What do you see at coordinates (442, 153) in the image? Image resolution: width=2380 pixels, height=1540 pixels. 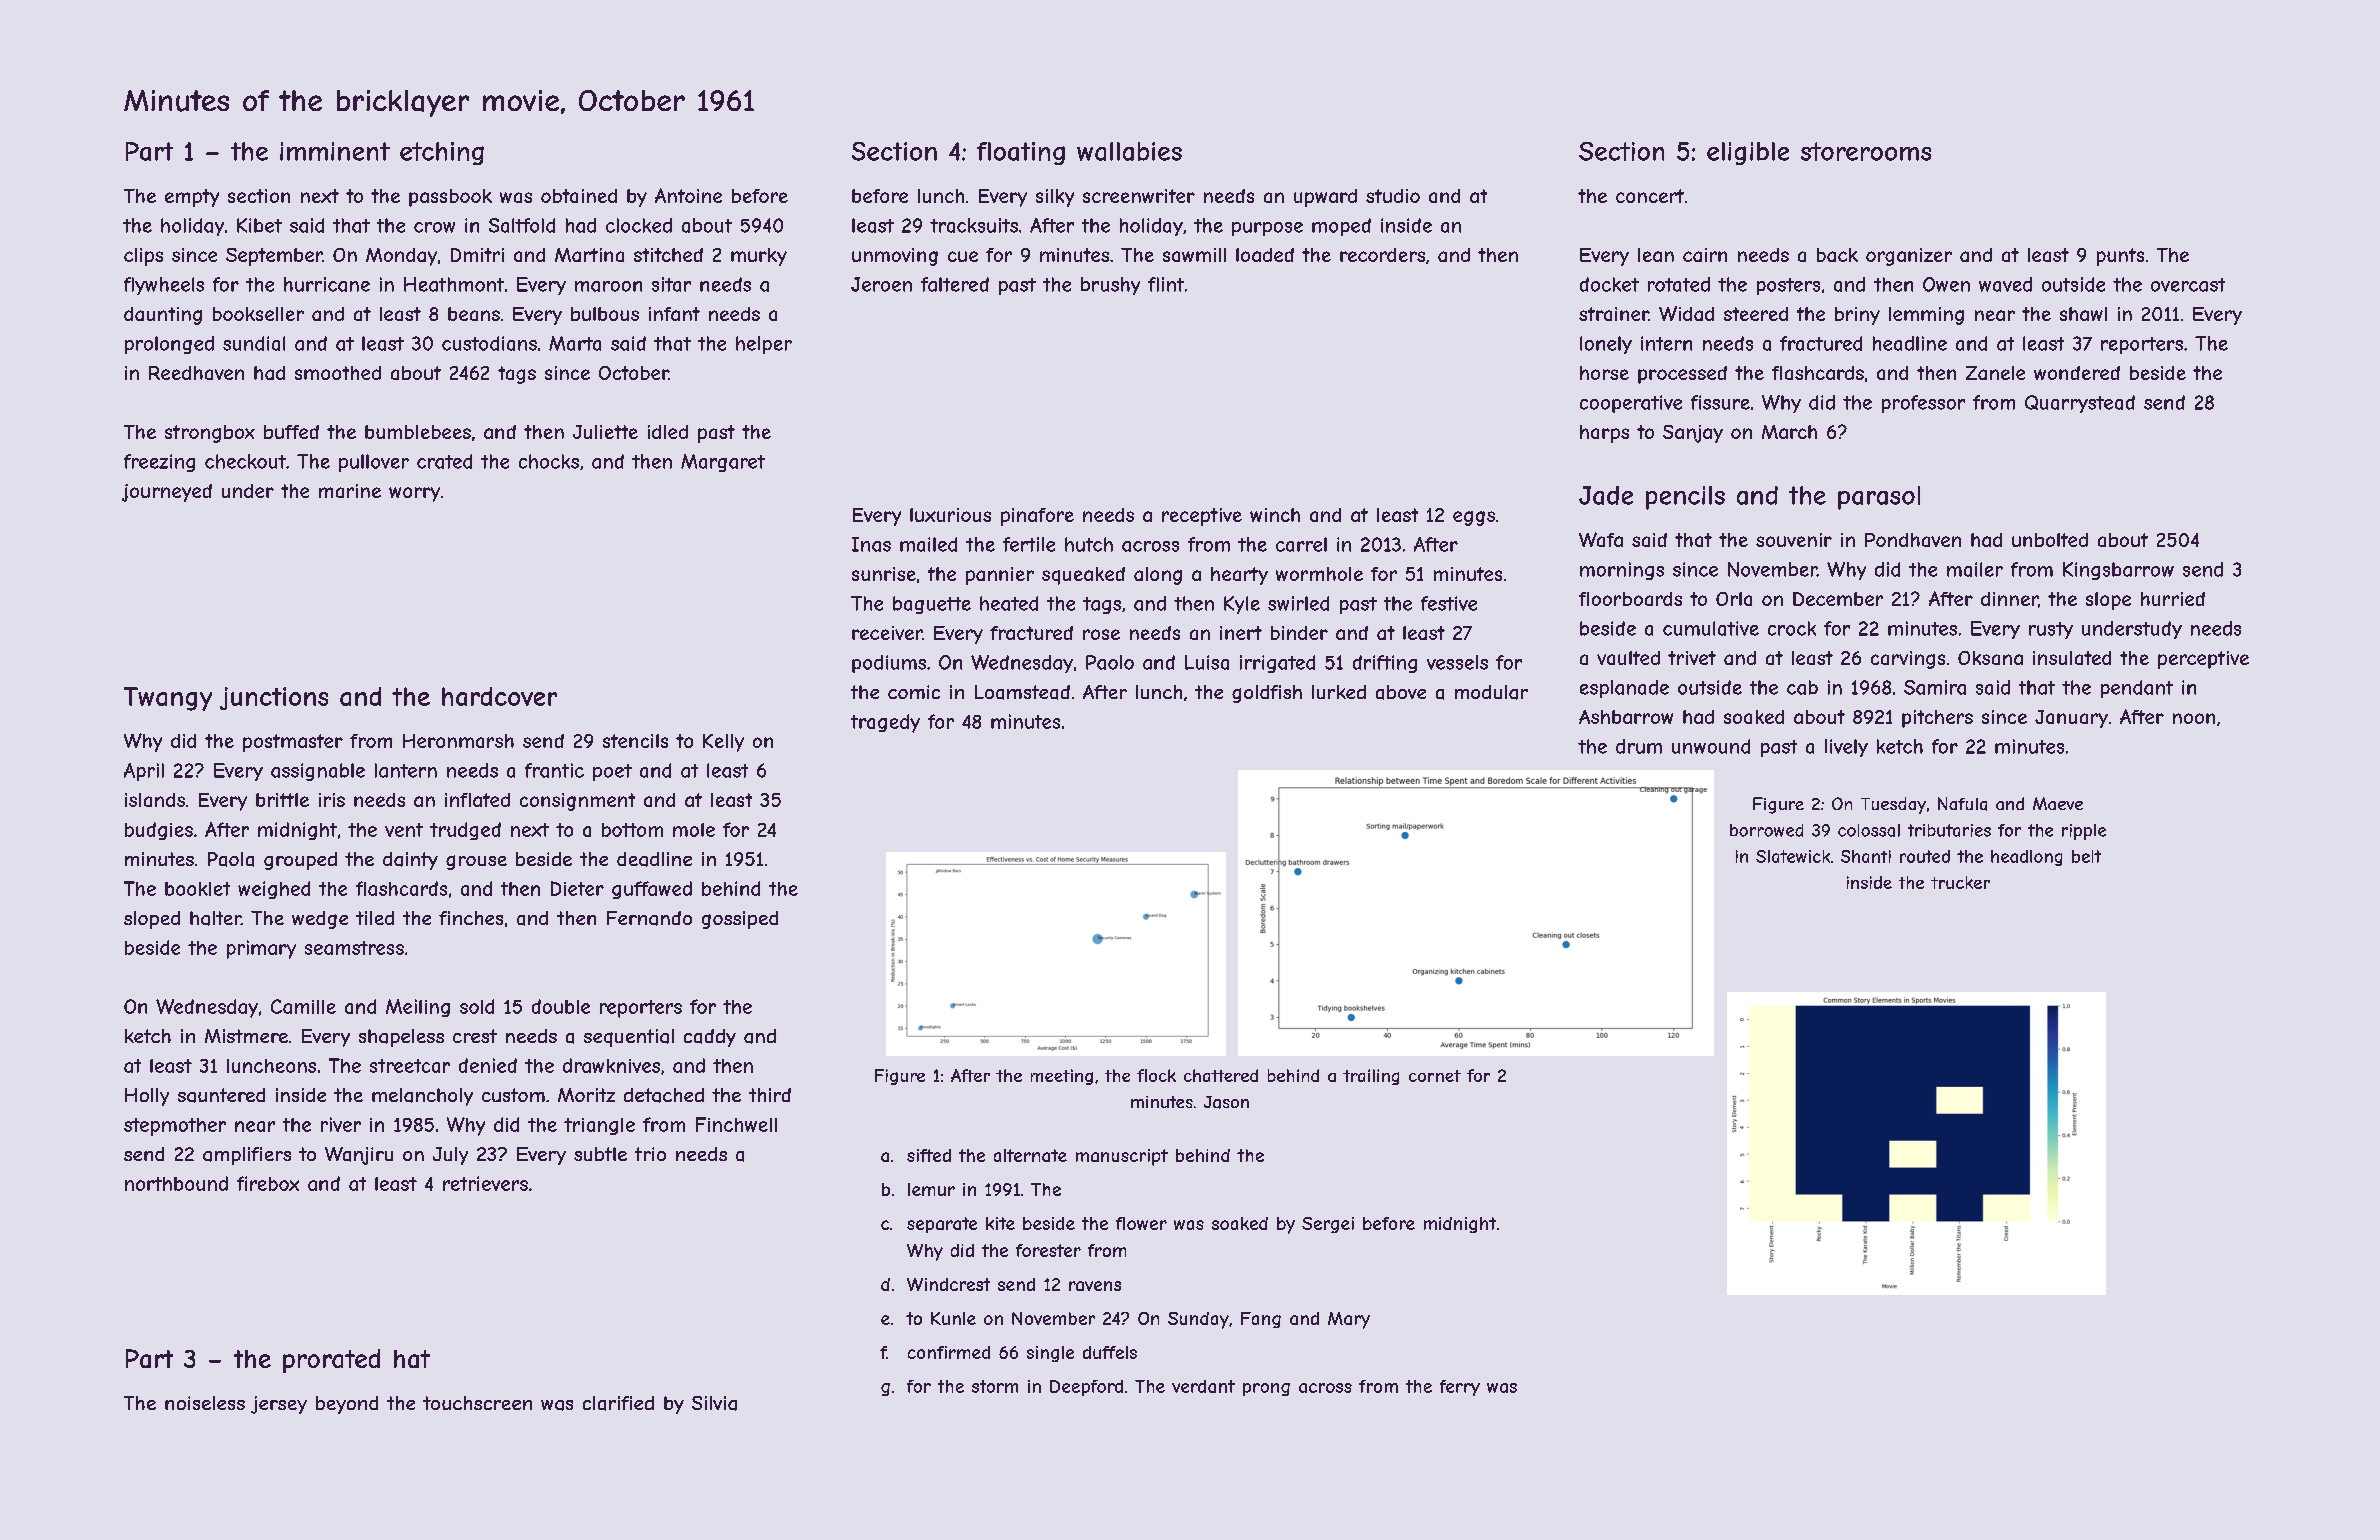 I see `etching` at bounding box center [442, 153].
